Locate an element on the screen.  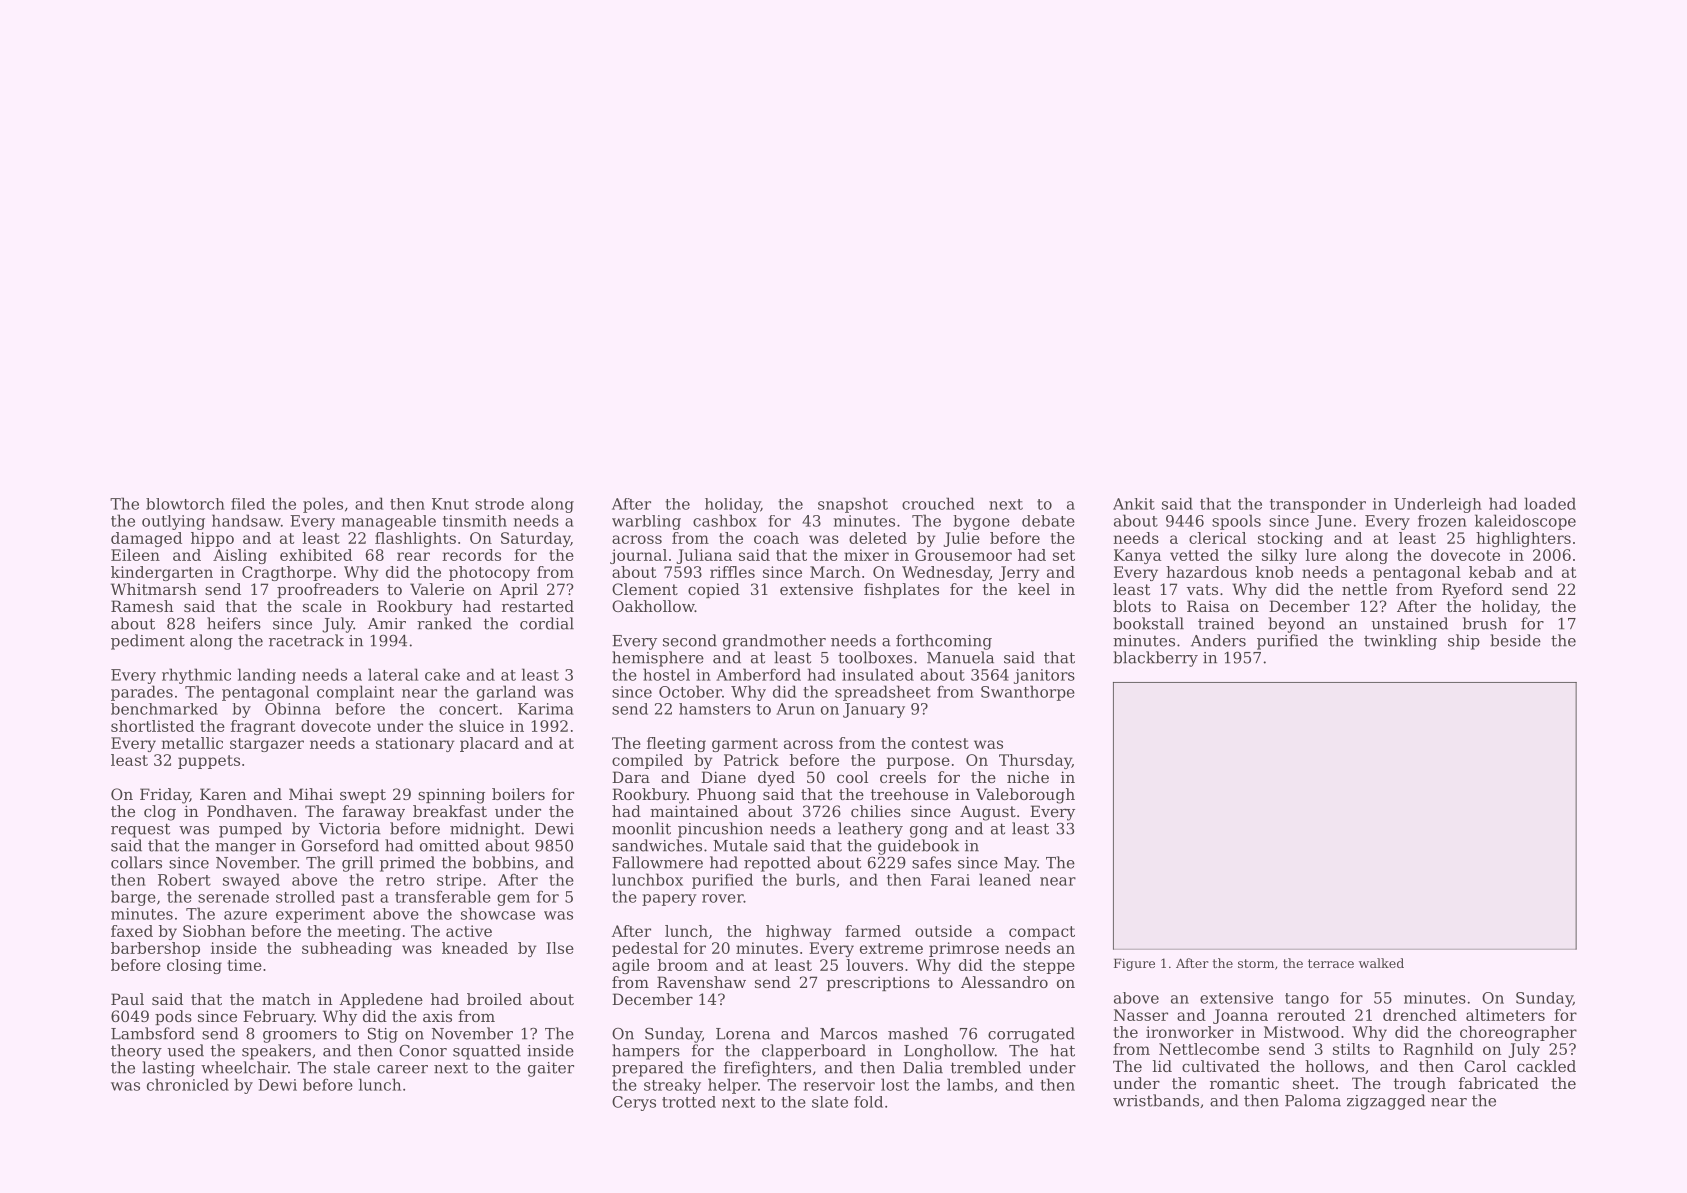
snapshot is located at coordinates (853, 505).
